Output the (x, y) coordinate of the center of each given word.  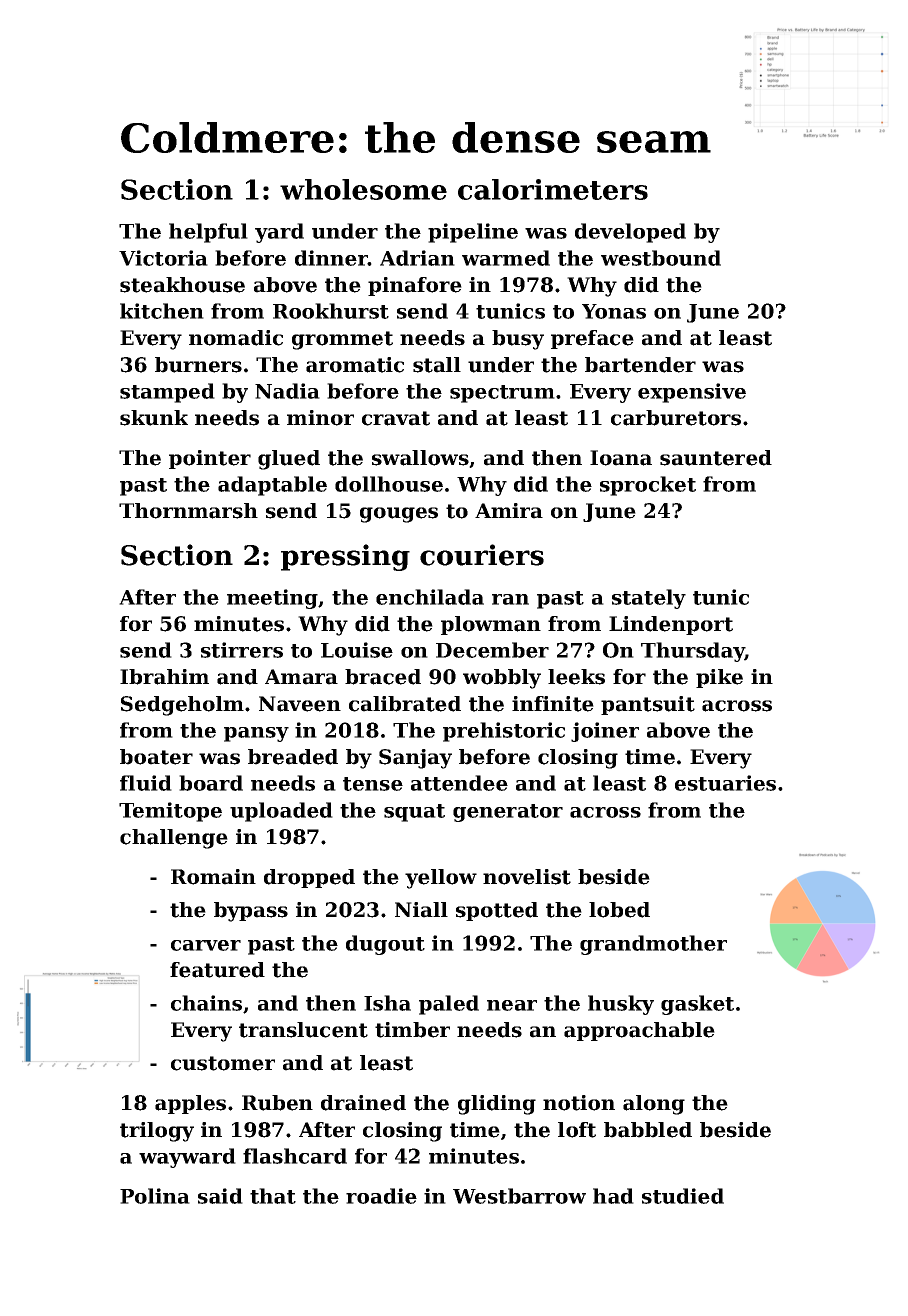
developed (630, 233)
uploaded (281, 812)
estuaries (725, 783)
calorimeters (553, 189)
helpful (208, 233)
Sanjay (415, 759)
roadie (381, 1196)
